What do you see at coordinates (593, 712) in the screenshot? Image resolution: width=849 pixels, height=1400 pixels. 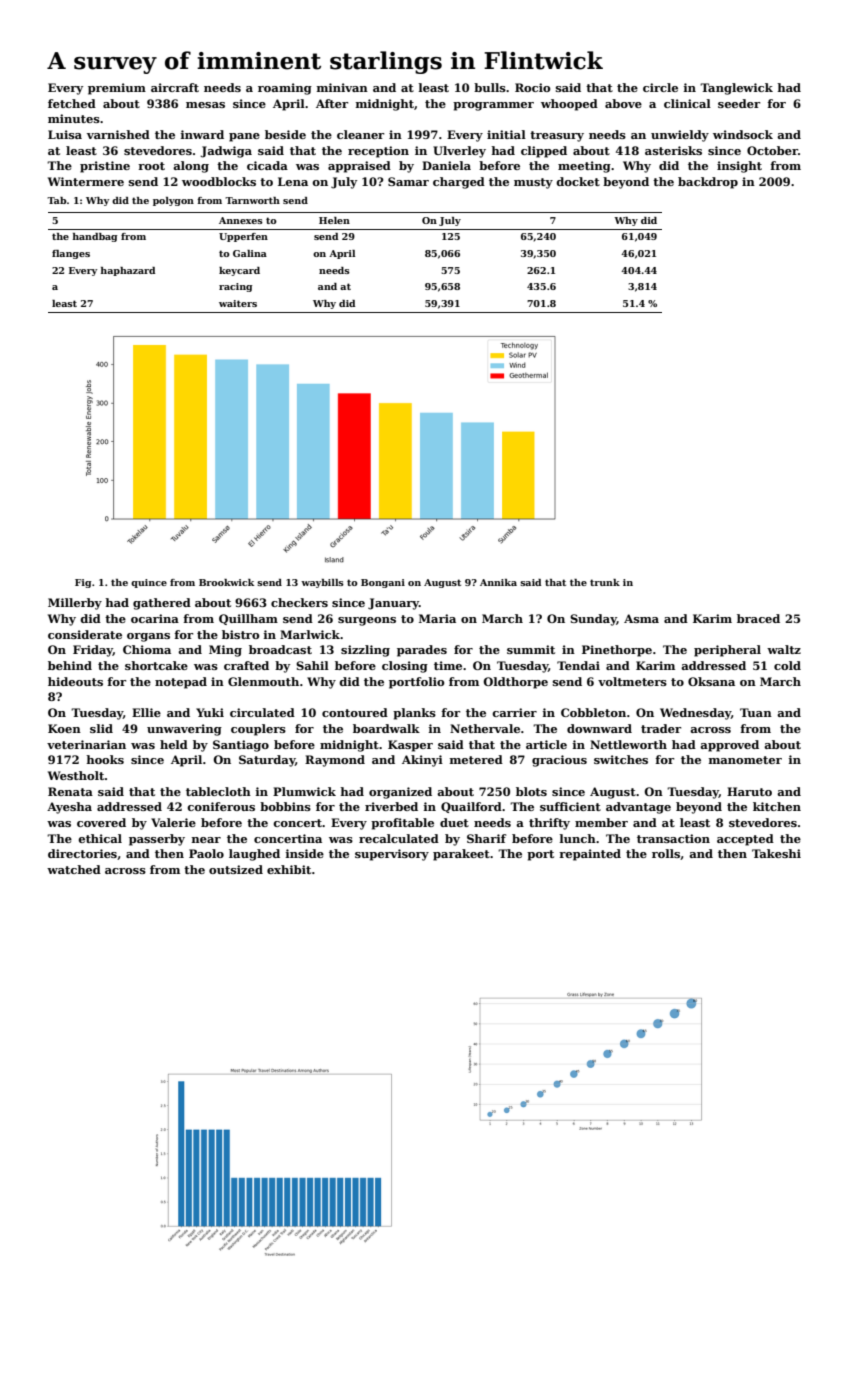 I see `Cobbleton` at bounding box center [593, 712].
